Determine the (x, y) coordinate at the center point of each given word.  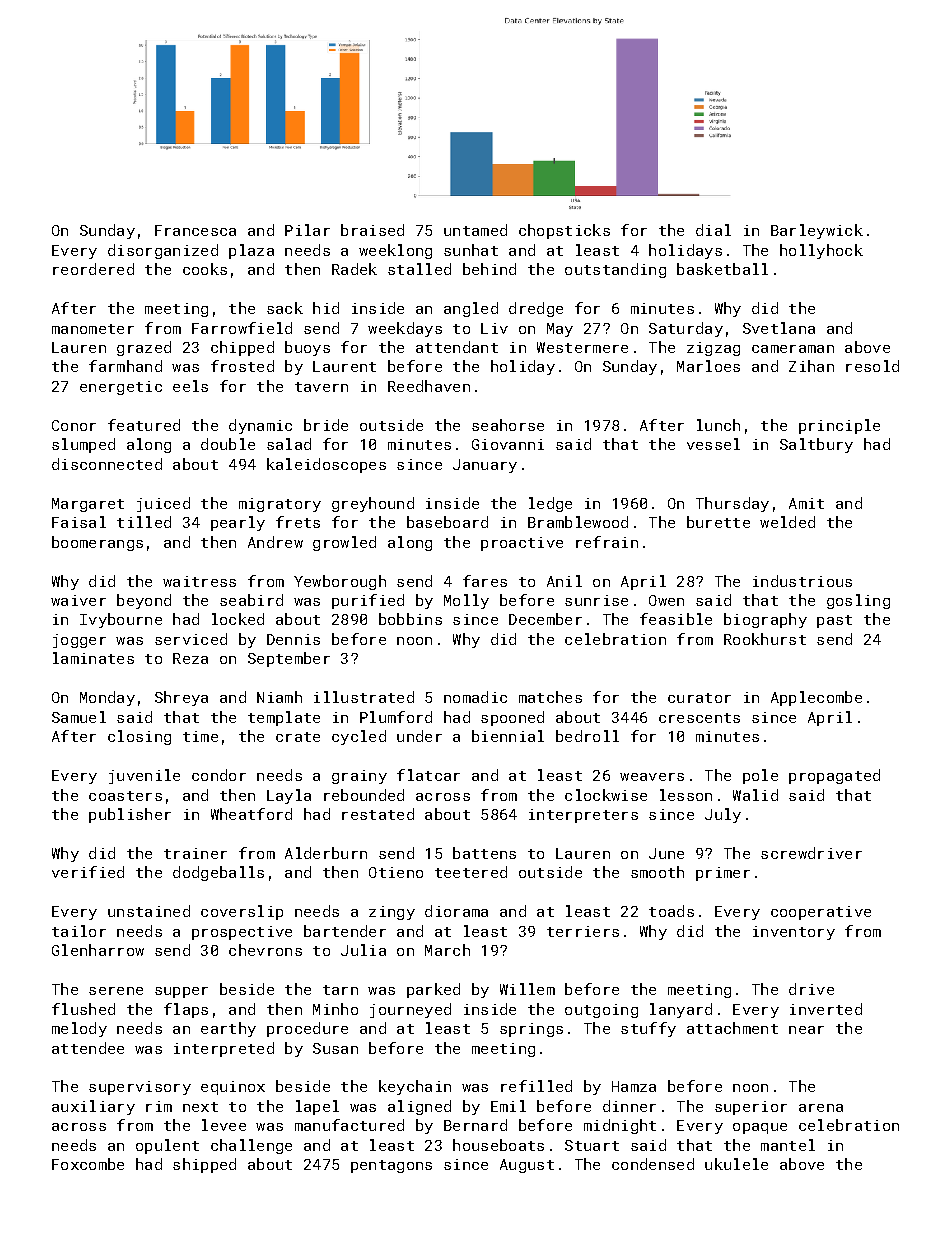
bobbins (410, 619)
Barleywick (817, 231)
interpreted (224, 1049)
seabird (251, 600)
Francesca (195, 230)
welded (787, 522)
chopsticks (564, 231)
